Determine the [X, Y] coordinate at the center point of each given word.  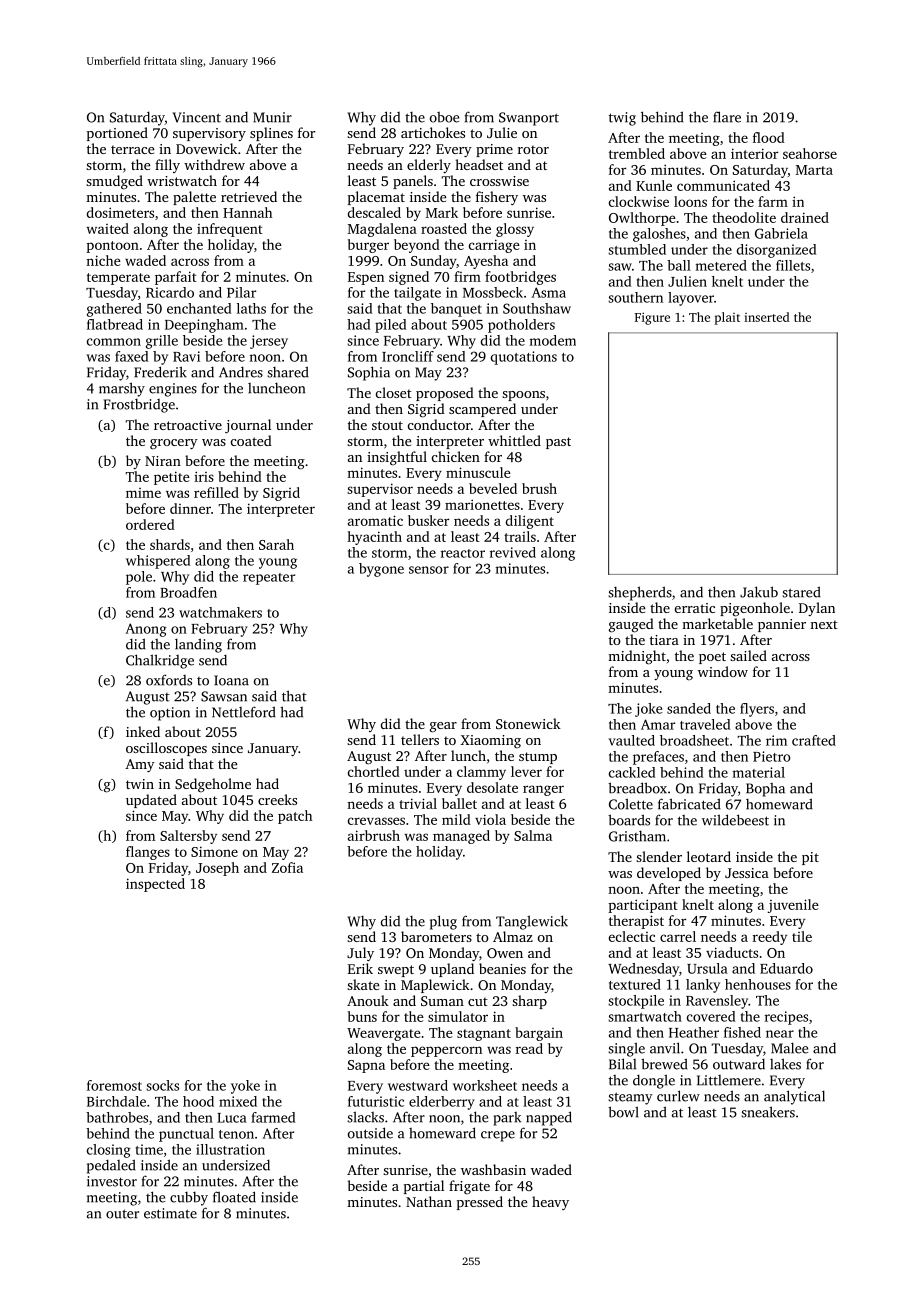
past [558, 443]
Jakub [759, 592]
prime [494, 150]
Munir [272, 117]
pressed [480, 1203]
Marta [814, 170]
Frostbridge [139, 406]
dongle [654, 1081]
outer [122, 1214]
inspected [155, 885]
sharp [529, 1002]
